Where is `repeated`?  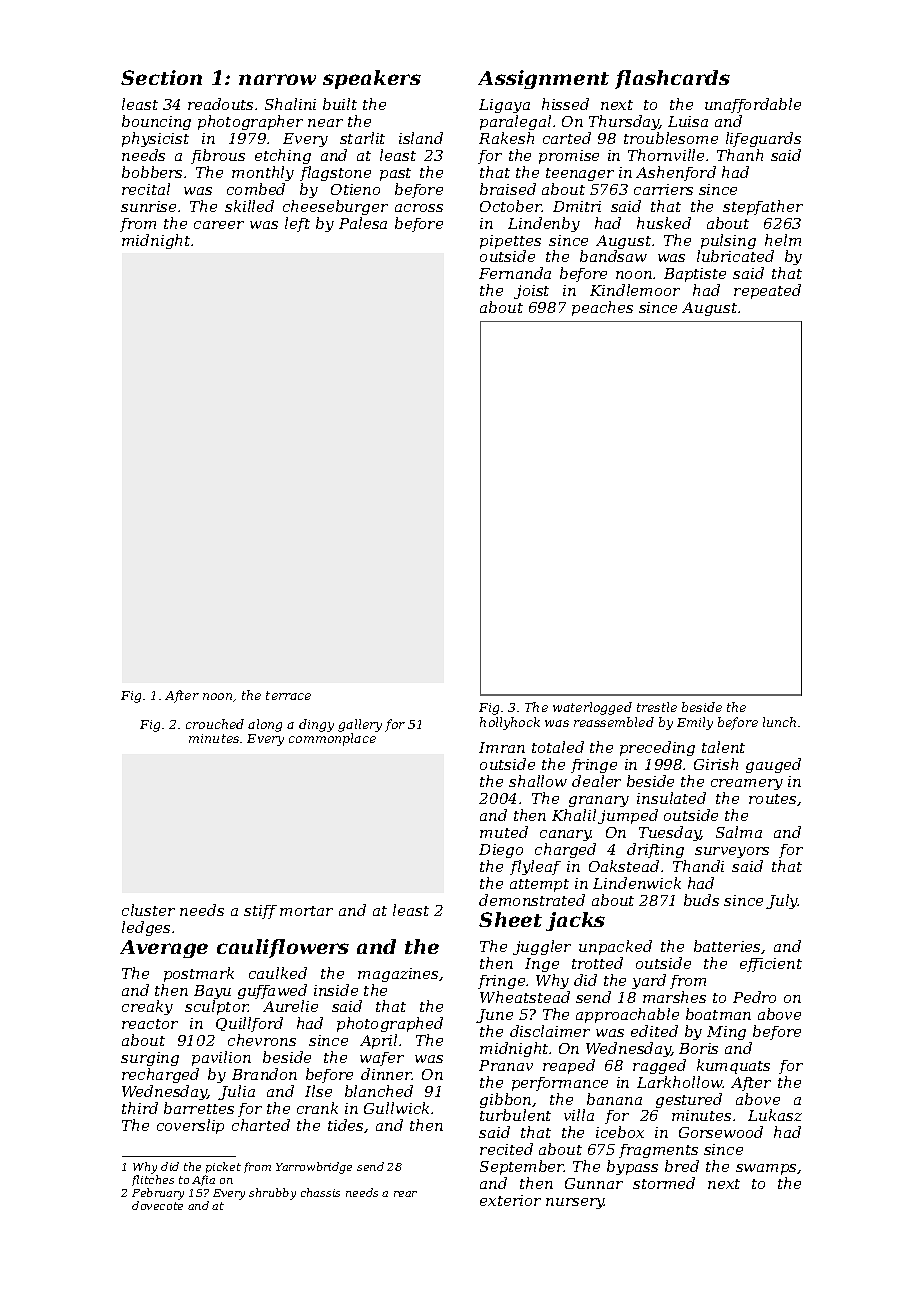
repeated is located at coordinates (767, 291).
